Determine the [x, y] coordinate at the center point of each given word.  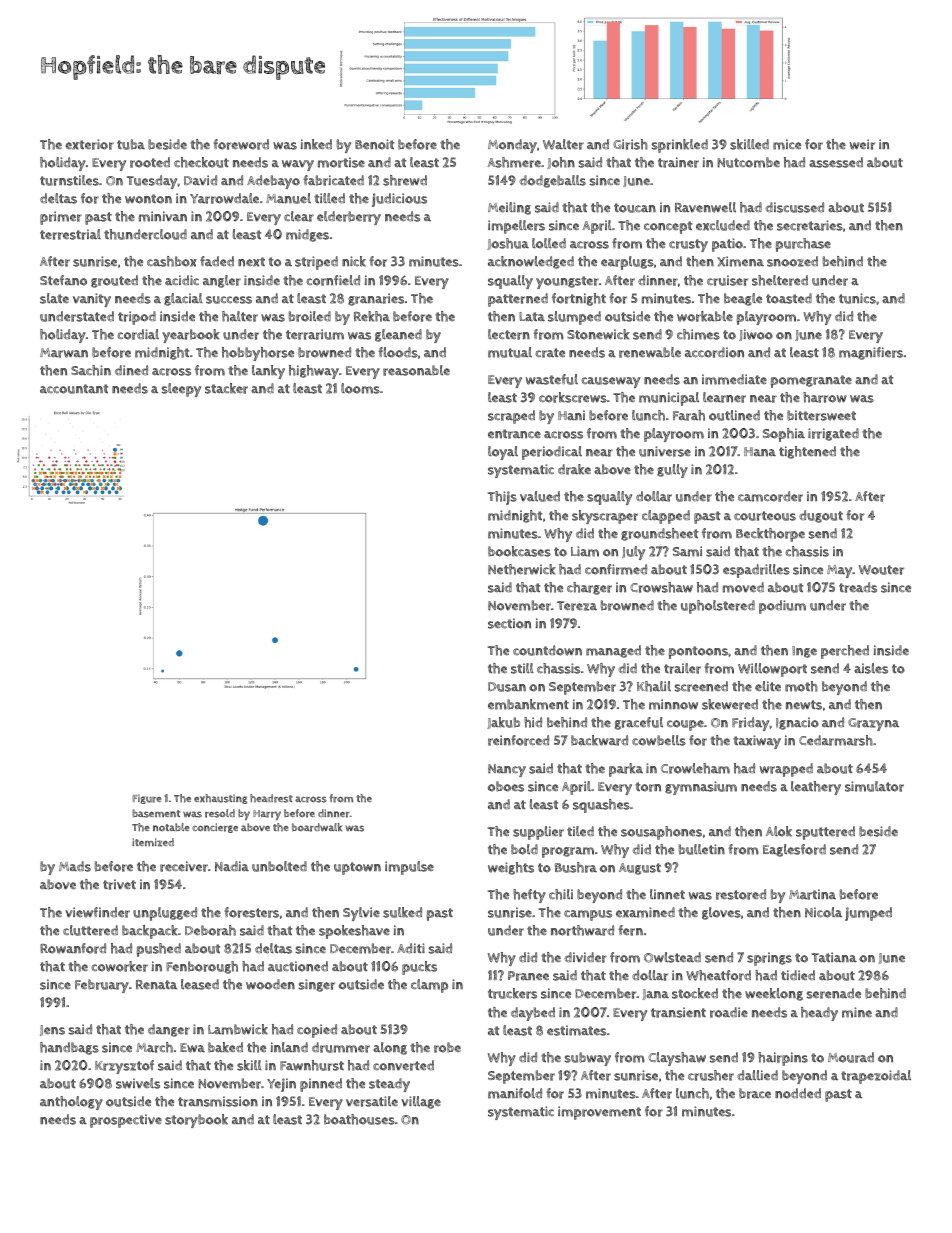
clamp [429, 986]
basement [156, 813]
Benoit [374, 144]
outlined [734, 415]
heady [819, 1014]
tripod [137, 318]
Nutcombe [748, 162]
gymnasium [701, 788]
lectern [509, 334]
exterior [89, 144]
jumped [868, 914]
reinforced [518, 740]
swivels [138, 1083]
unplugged [165, 914]
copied [317, 1031]
